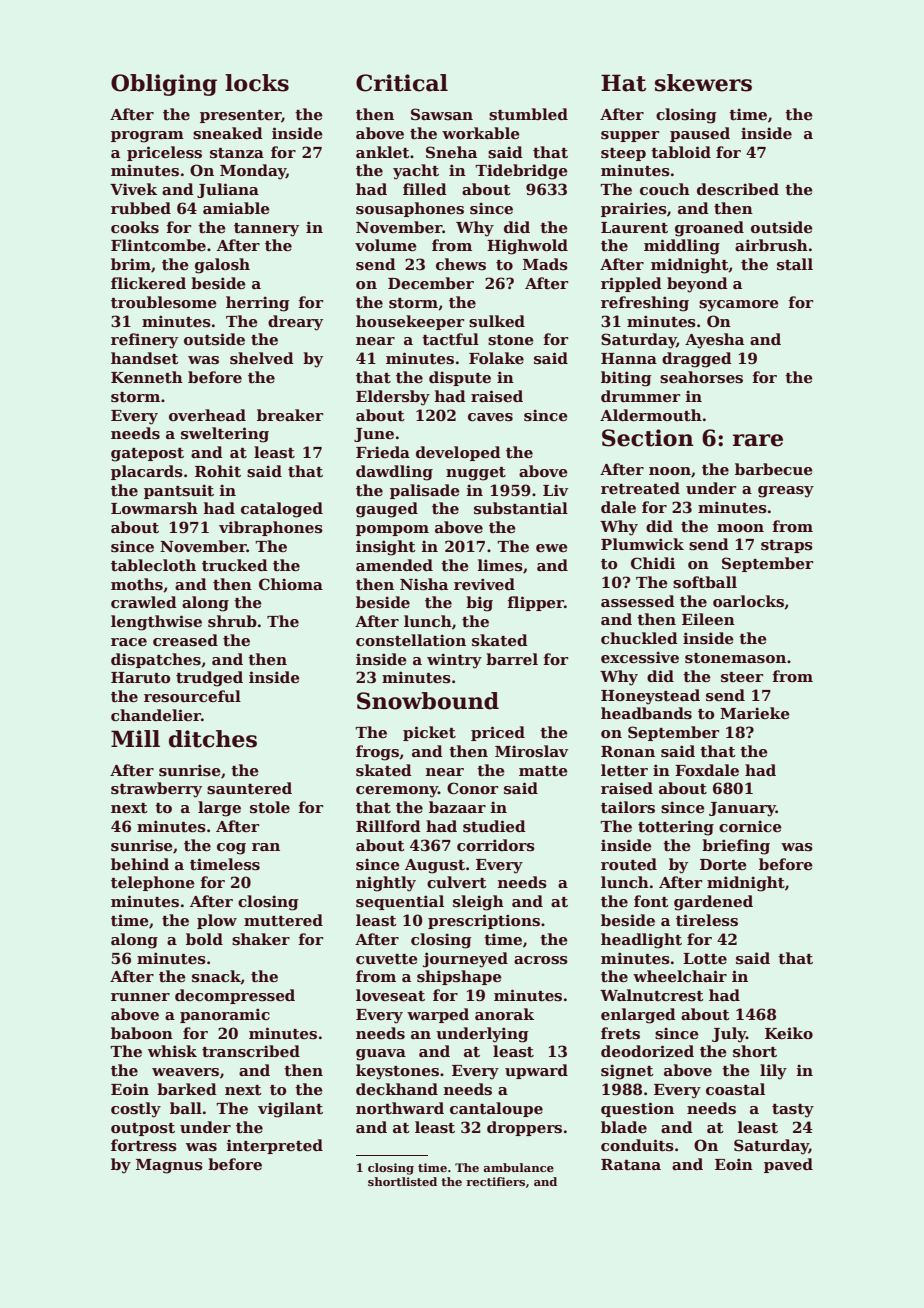  I want to click on anorak, so click(504, 1014).
